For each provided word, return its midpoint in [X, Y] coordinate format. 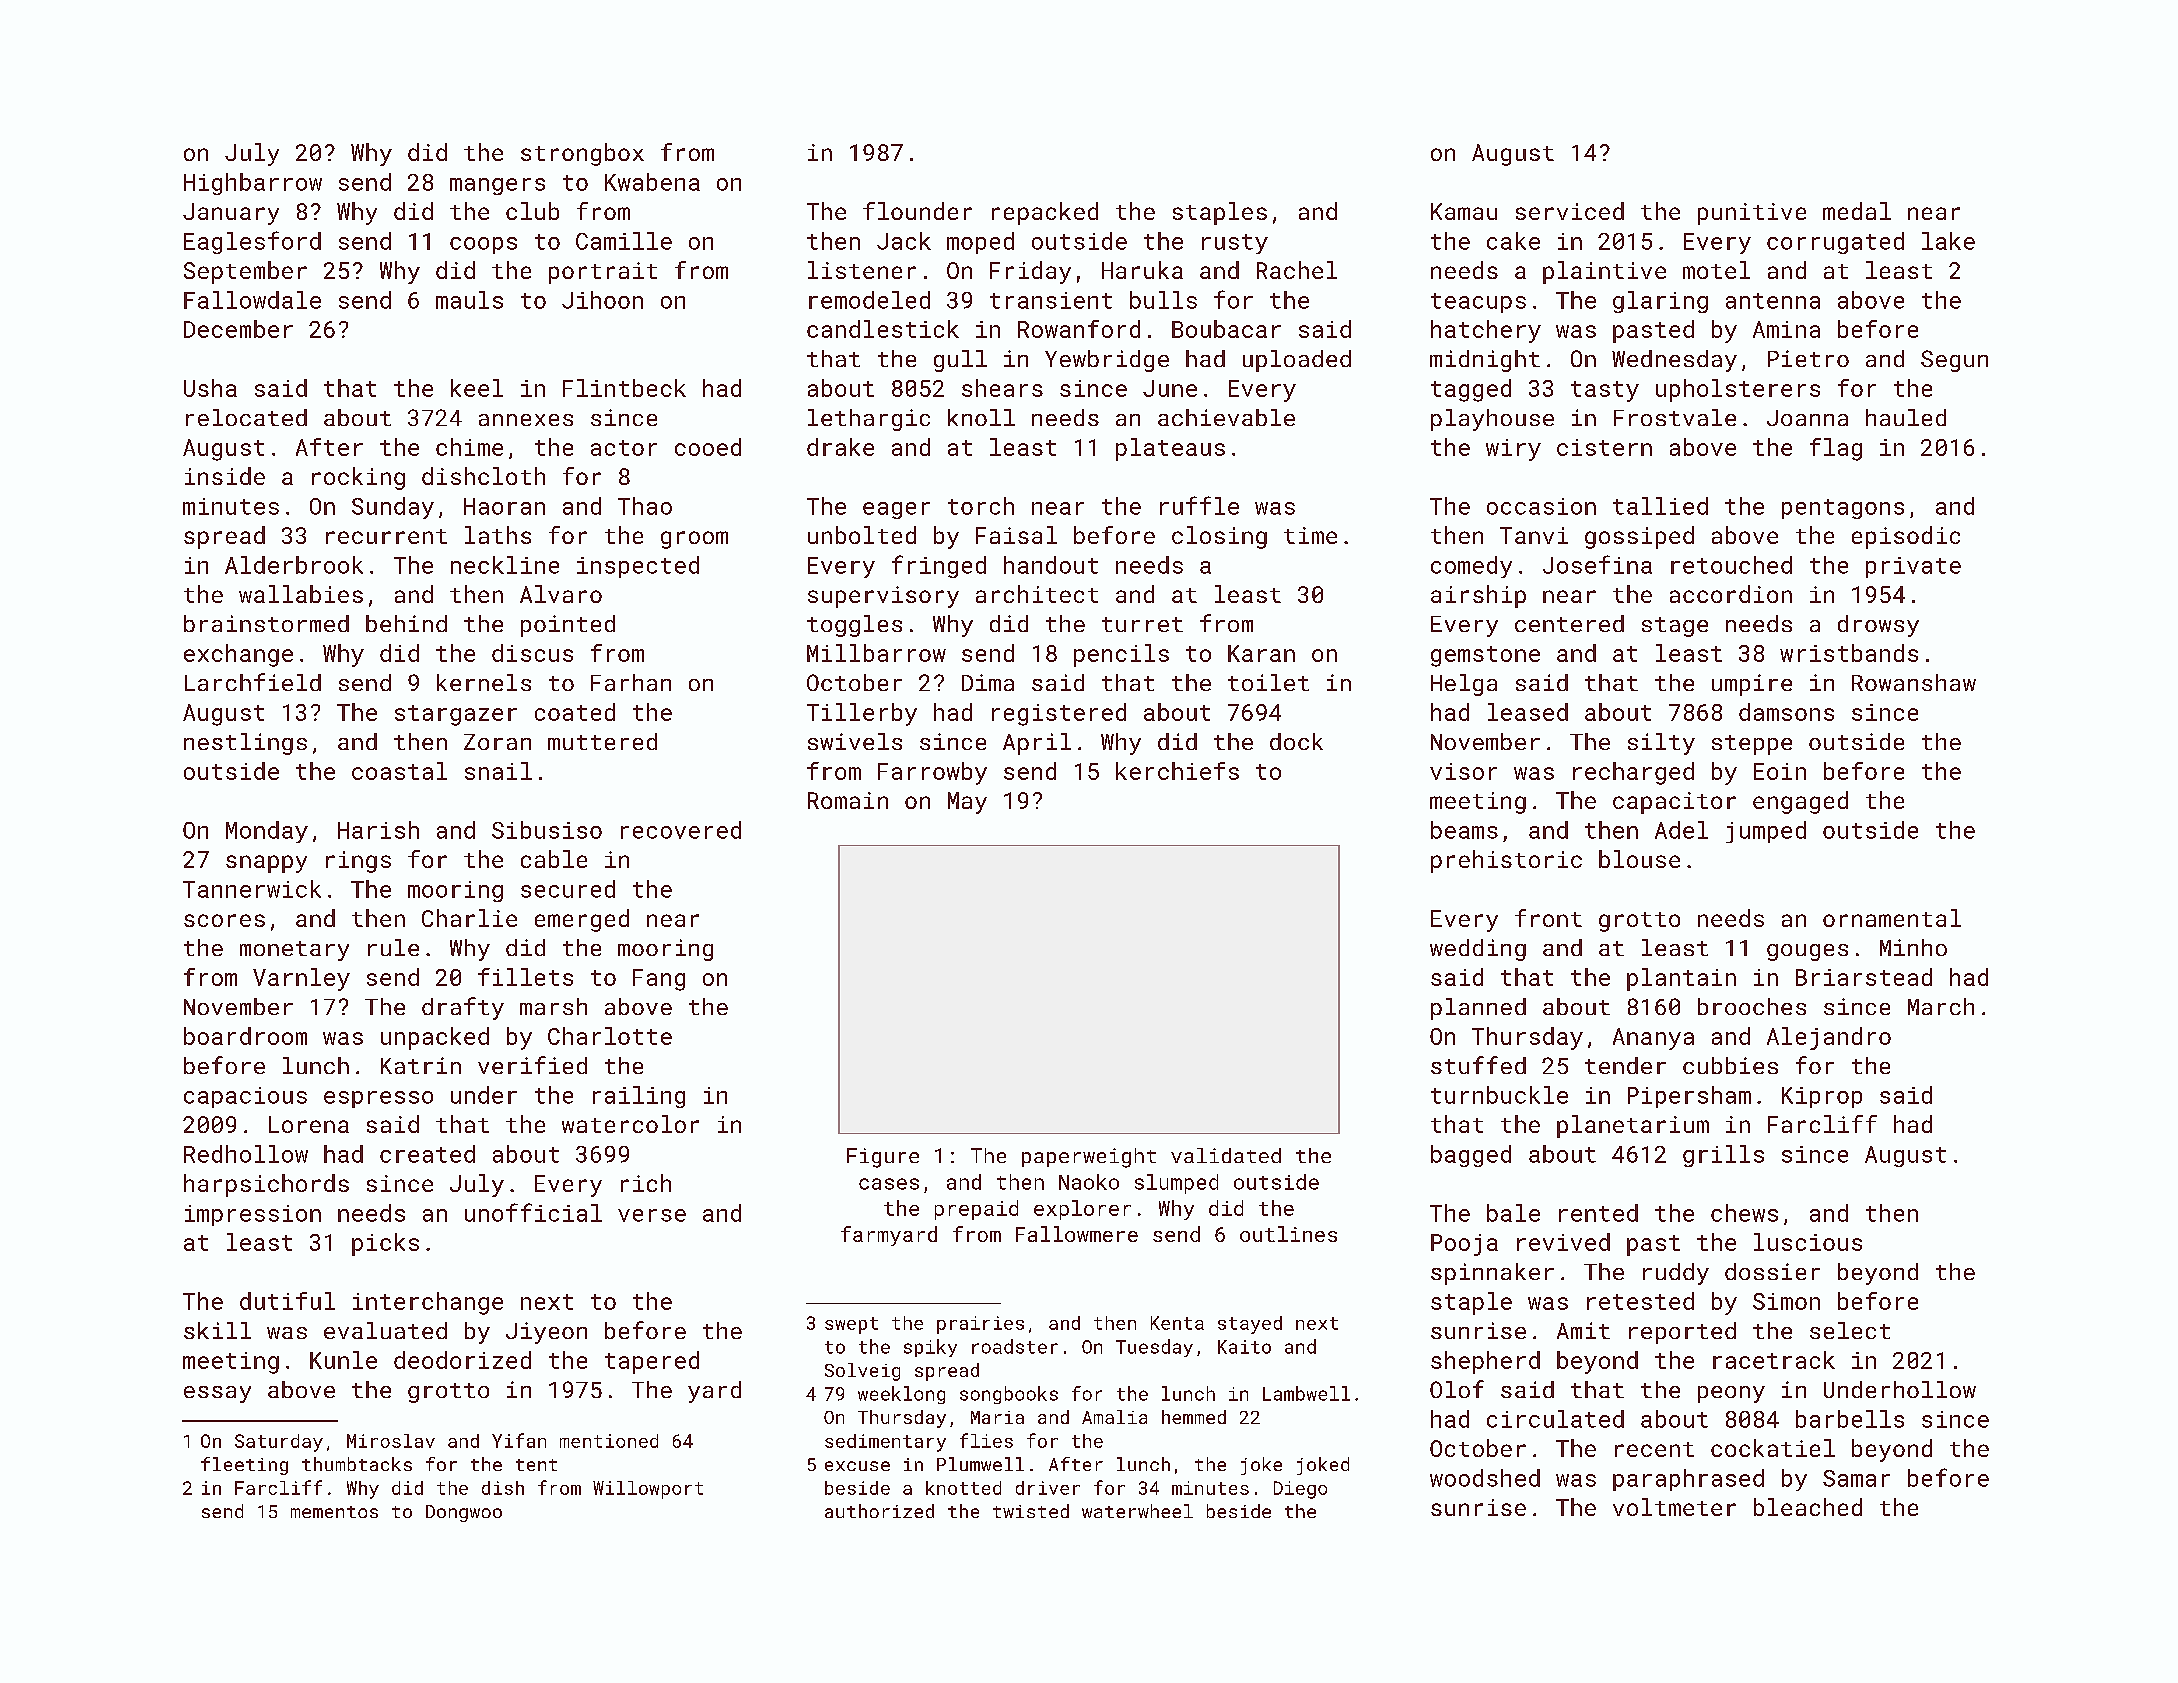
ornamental [1892, 918]
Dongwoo [464, 1513]
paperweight [1089, 1158]
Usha [210, 388]
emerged [582, 920]
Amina [1786, 329]
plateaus [1170, 449]
